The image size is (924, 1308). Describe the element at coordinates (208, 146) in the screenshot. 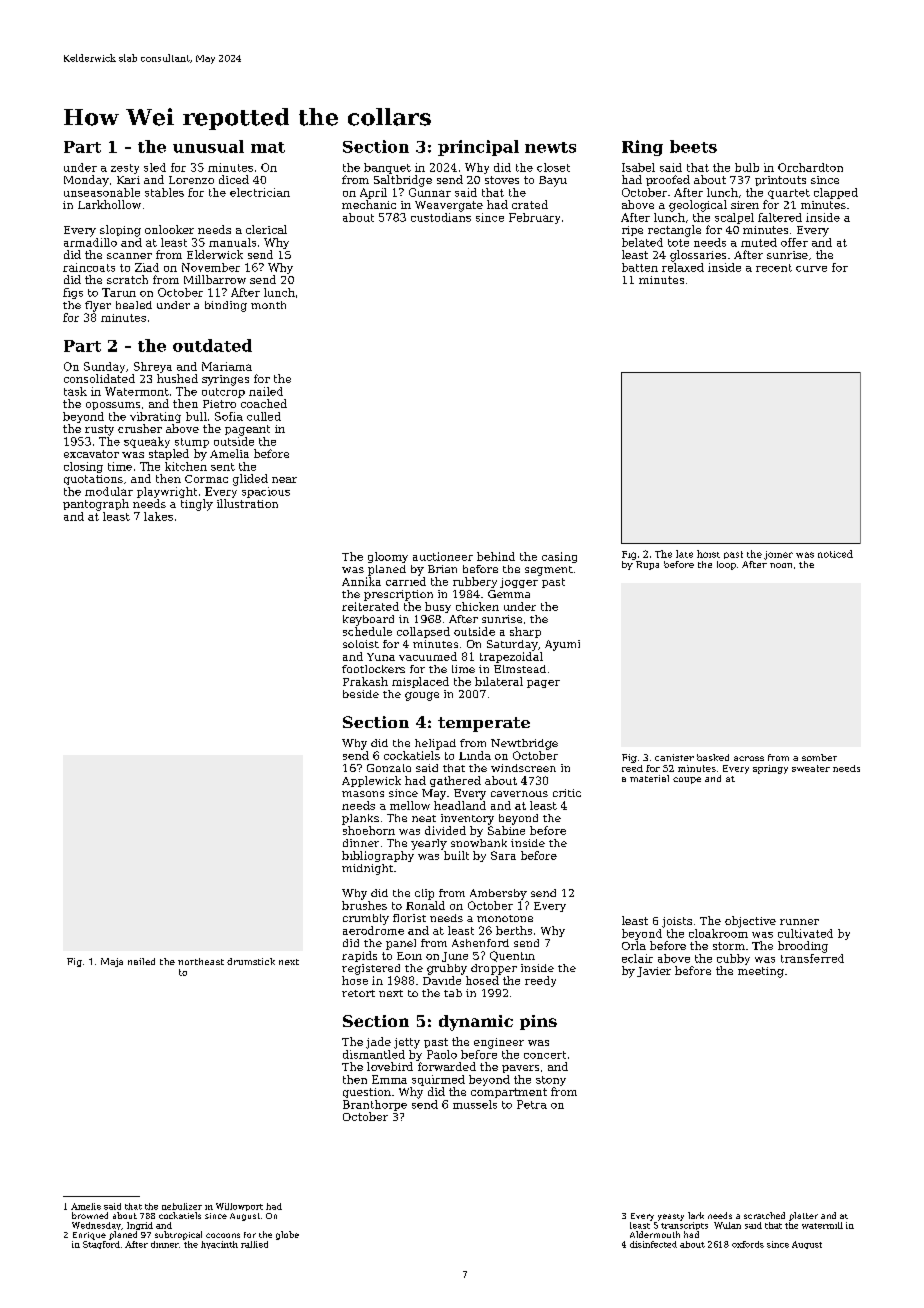

I see `unusual` at that location.
